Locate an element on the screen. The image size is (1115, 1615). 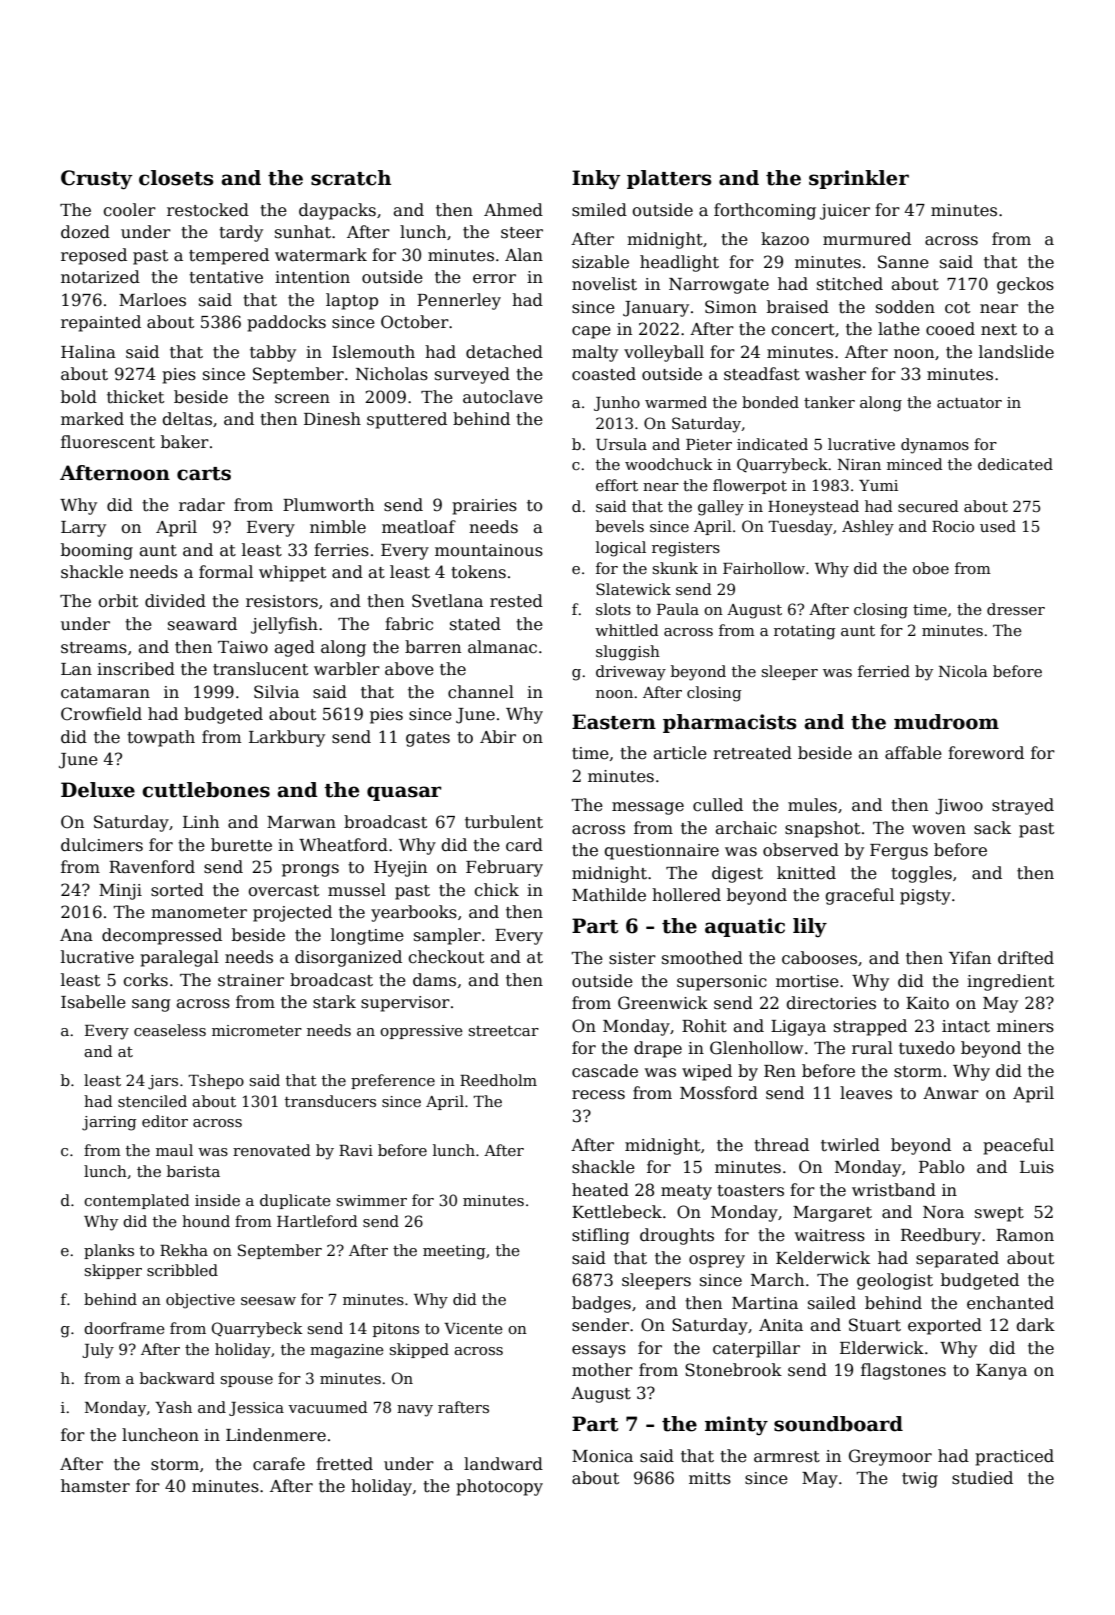
Fergus is located at coordinates (899, 852).
